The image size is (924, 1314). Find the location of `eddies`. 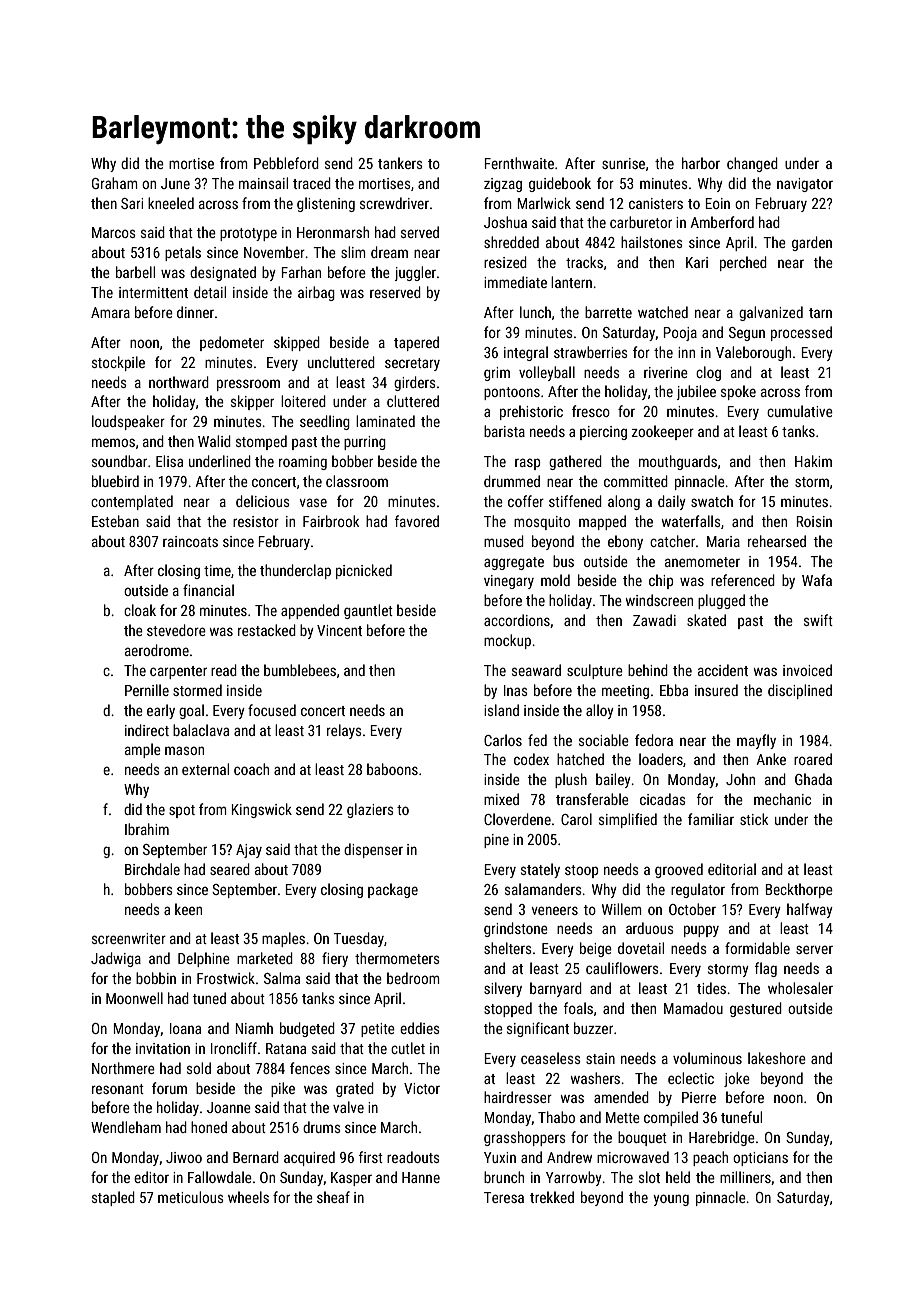

eddies is located at coordinates (420, 1028).
